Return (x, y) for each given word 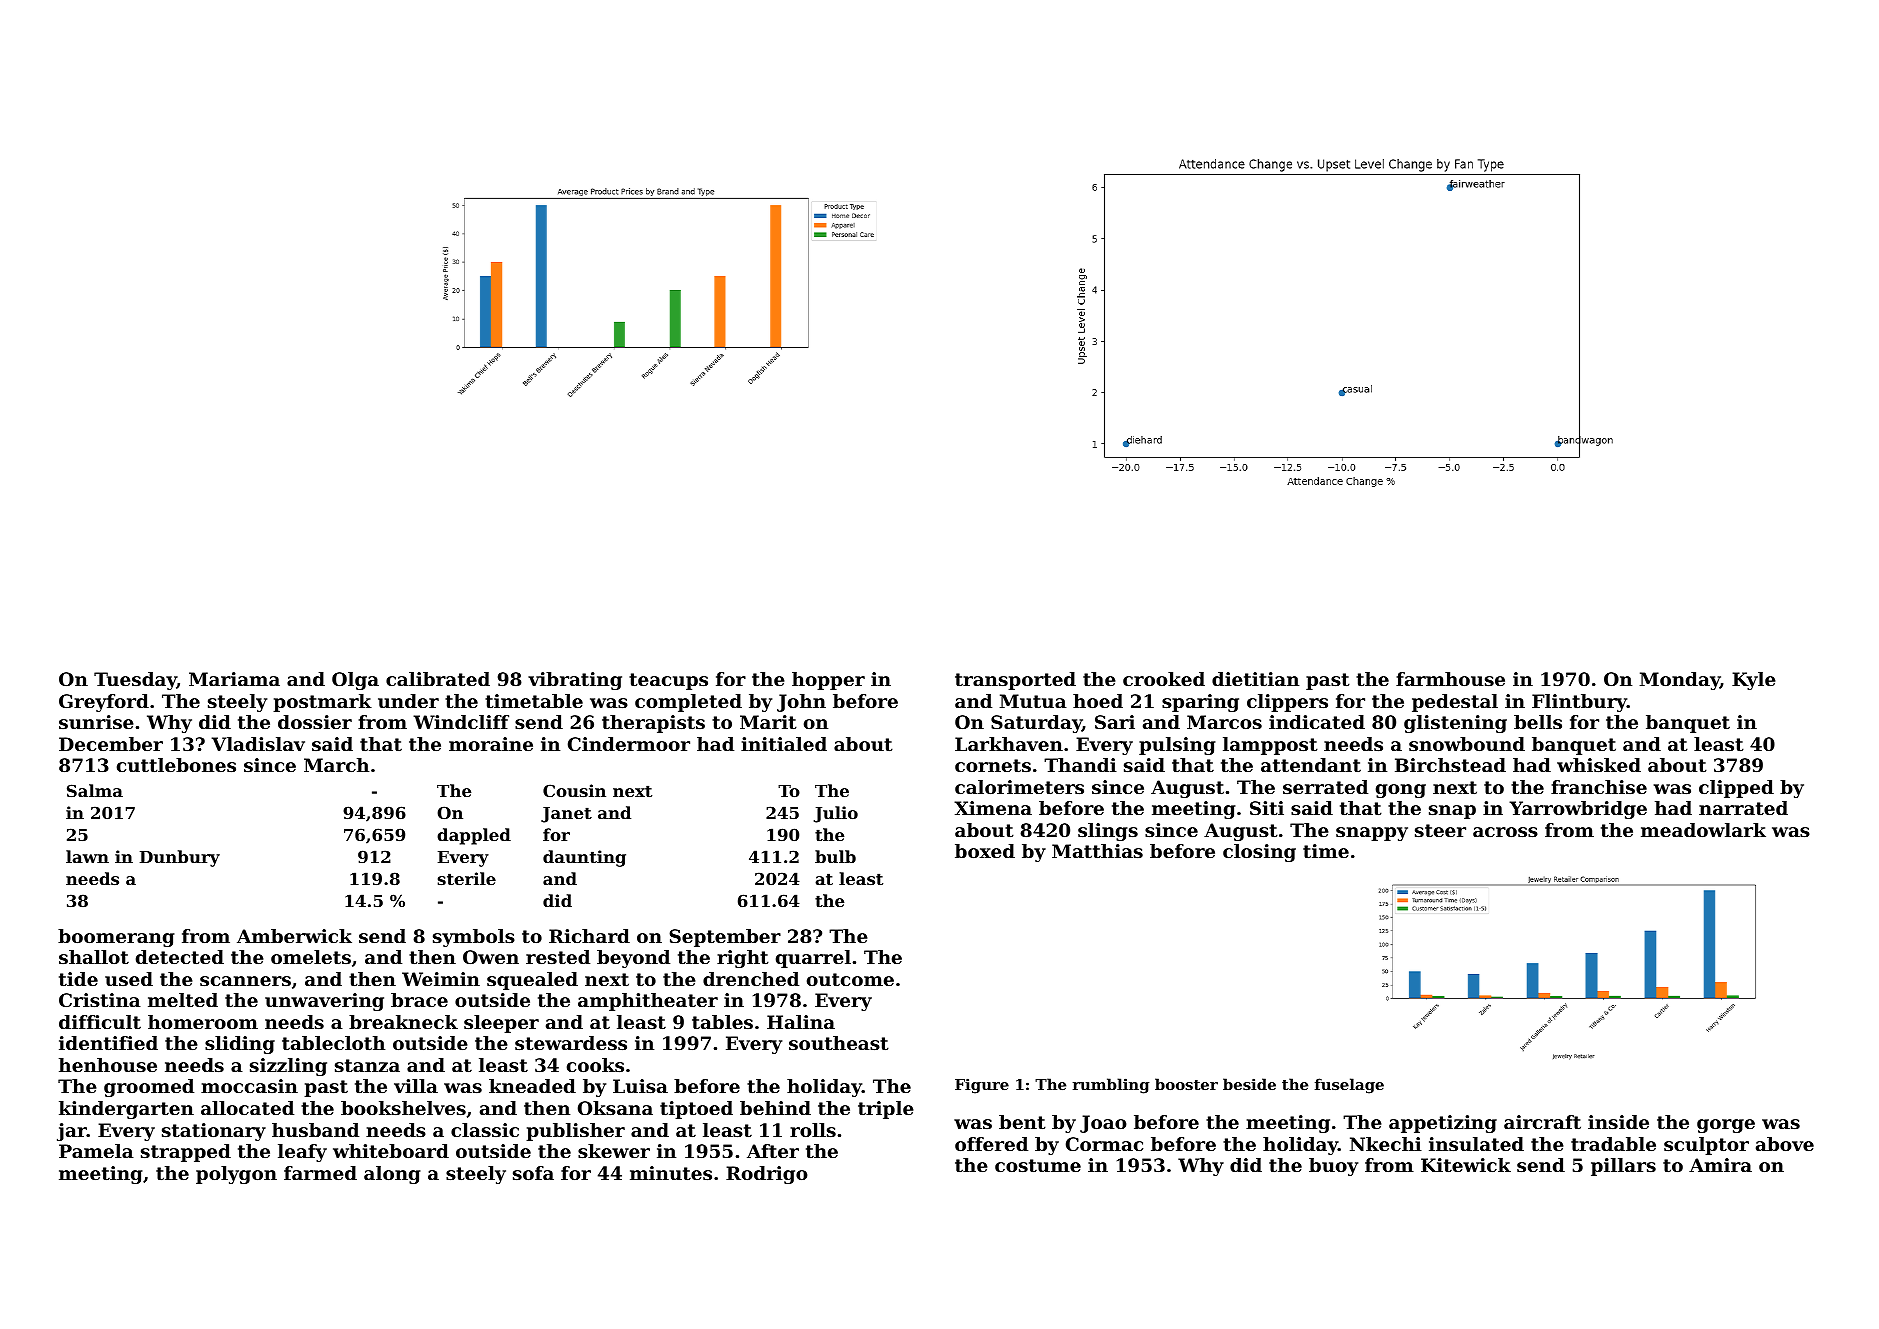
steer (1440, 830)
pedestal (1455, 703)
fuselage (1349, 1086)
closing (1259, 853)
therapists (653, 724)
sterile (467, 878)
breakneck (403, 1022)
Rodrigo (767, 1175)
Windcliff (461, 722)
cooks (595, 1065)
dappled (474, 836)
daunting (584, 858)
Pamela (96, 1151)
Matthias (1097, 851)
